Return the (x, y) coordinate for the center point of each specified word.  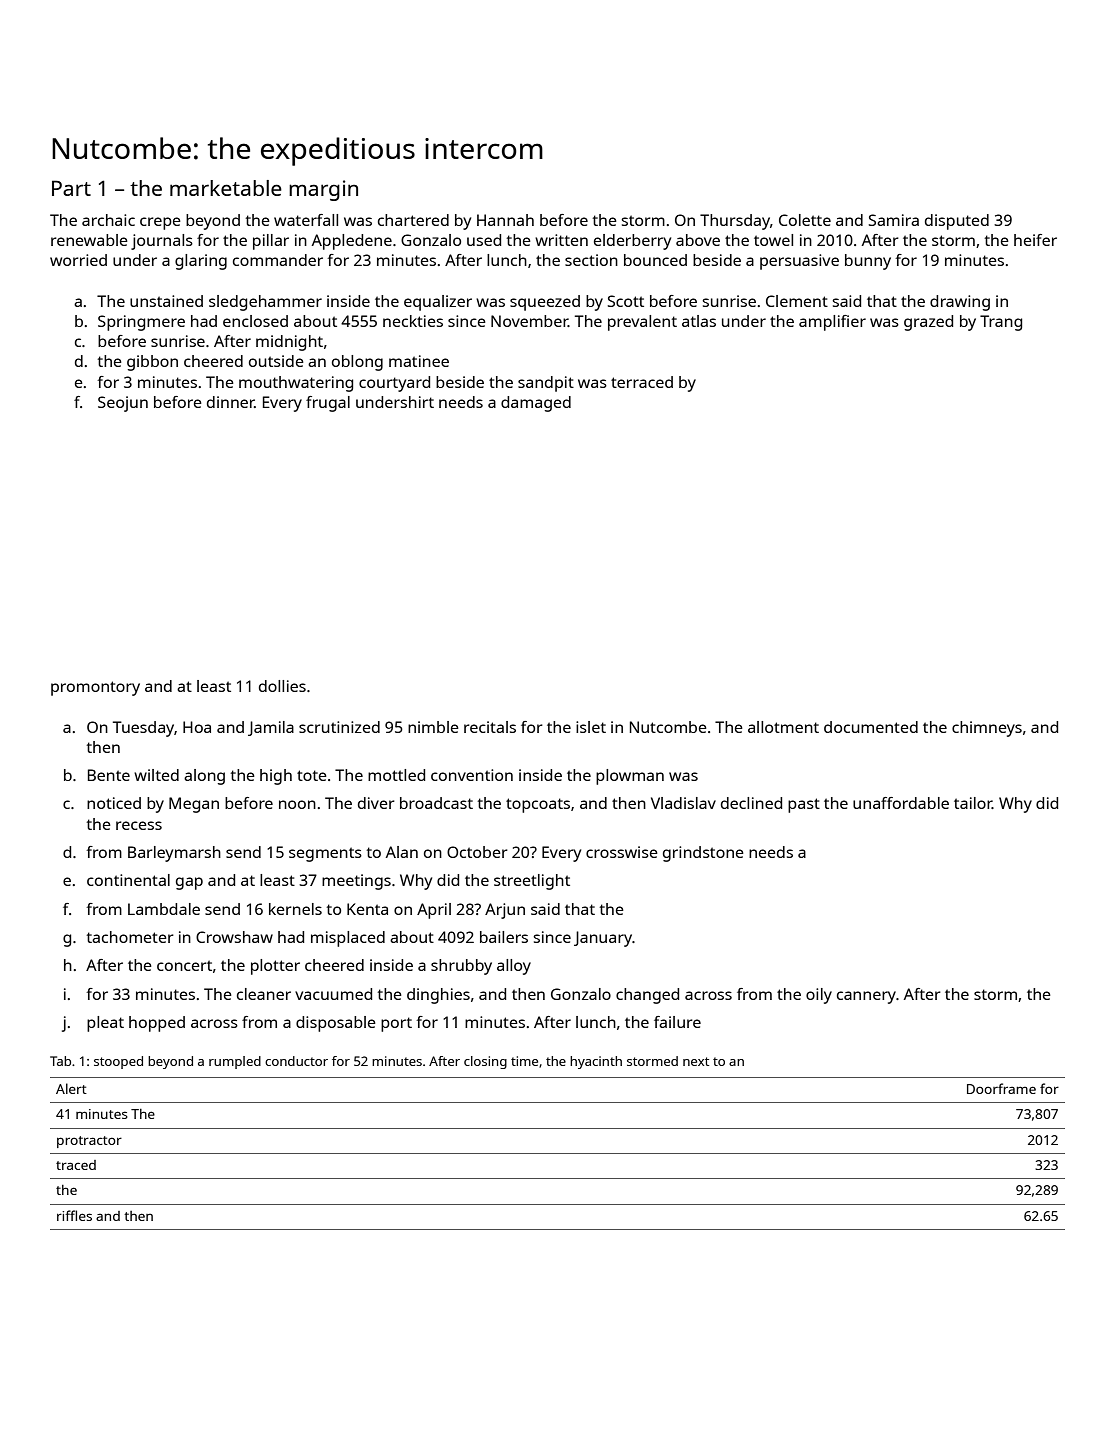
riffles (74, 1215)
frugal (328, 404)
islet (591, 727)
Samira (894, 220)
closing (485, 1062)
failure (677, 1022)
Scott (626, 301)
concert (184, 965)
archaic (108, 220)
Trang (1001, 323)
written (561, 240)
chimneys (987, 729)
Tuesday (143, 729)
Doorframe (1001, 1088)
